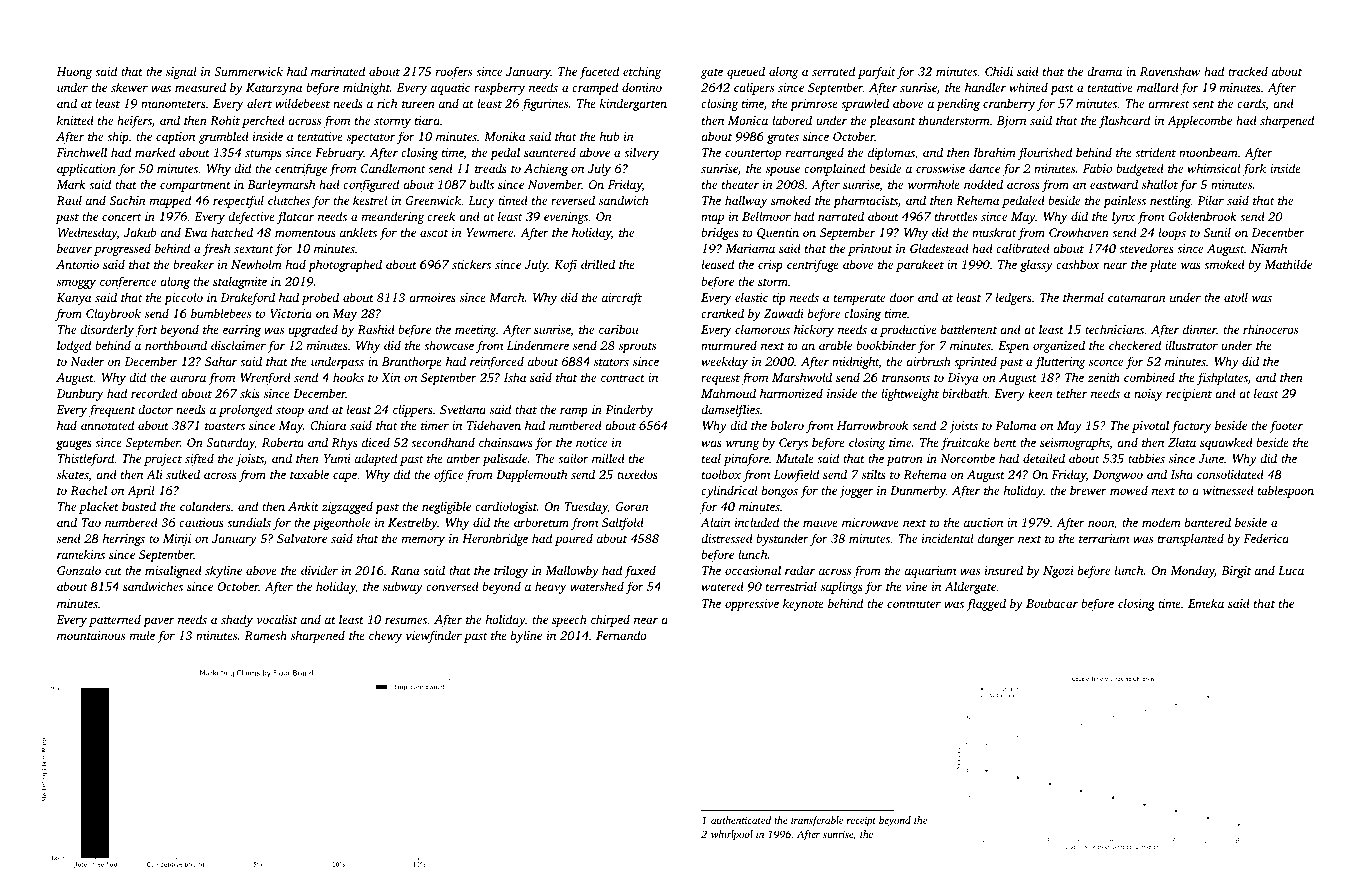  Describe the element at coordinates (861, 821) in the screenshot. I see `receipt` at that location.
